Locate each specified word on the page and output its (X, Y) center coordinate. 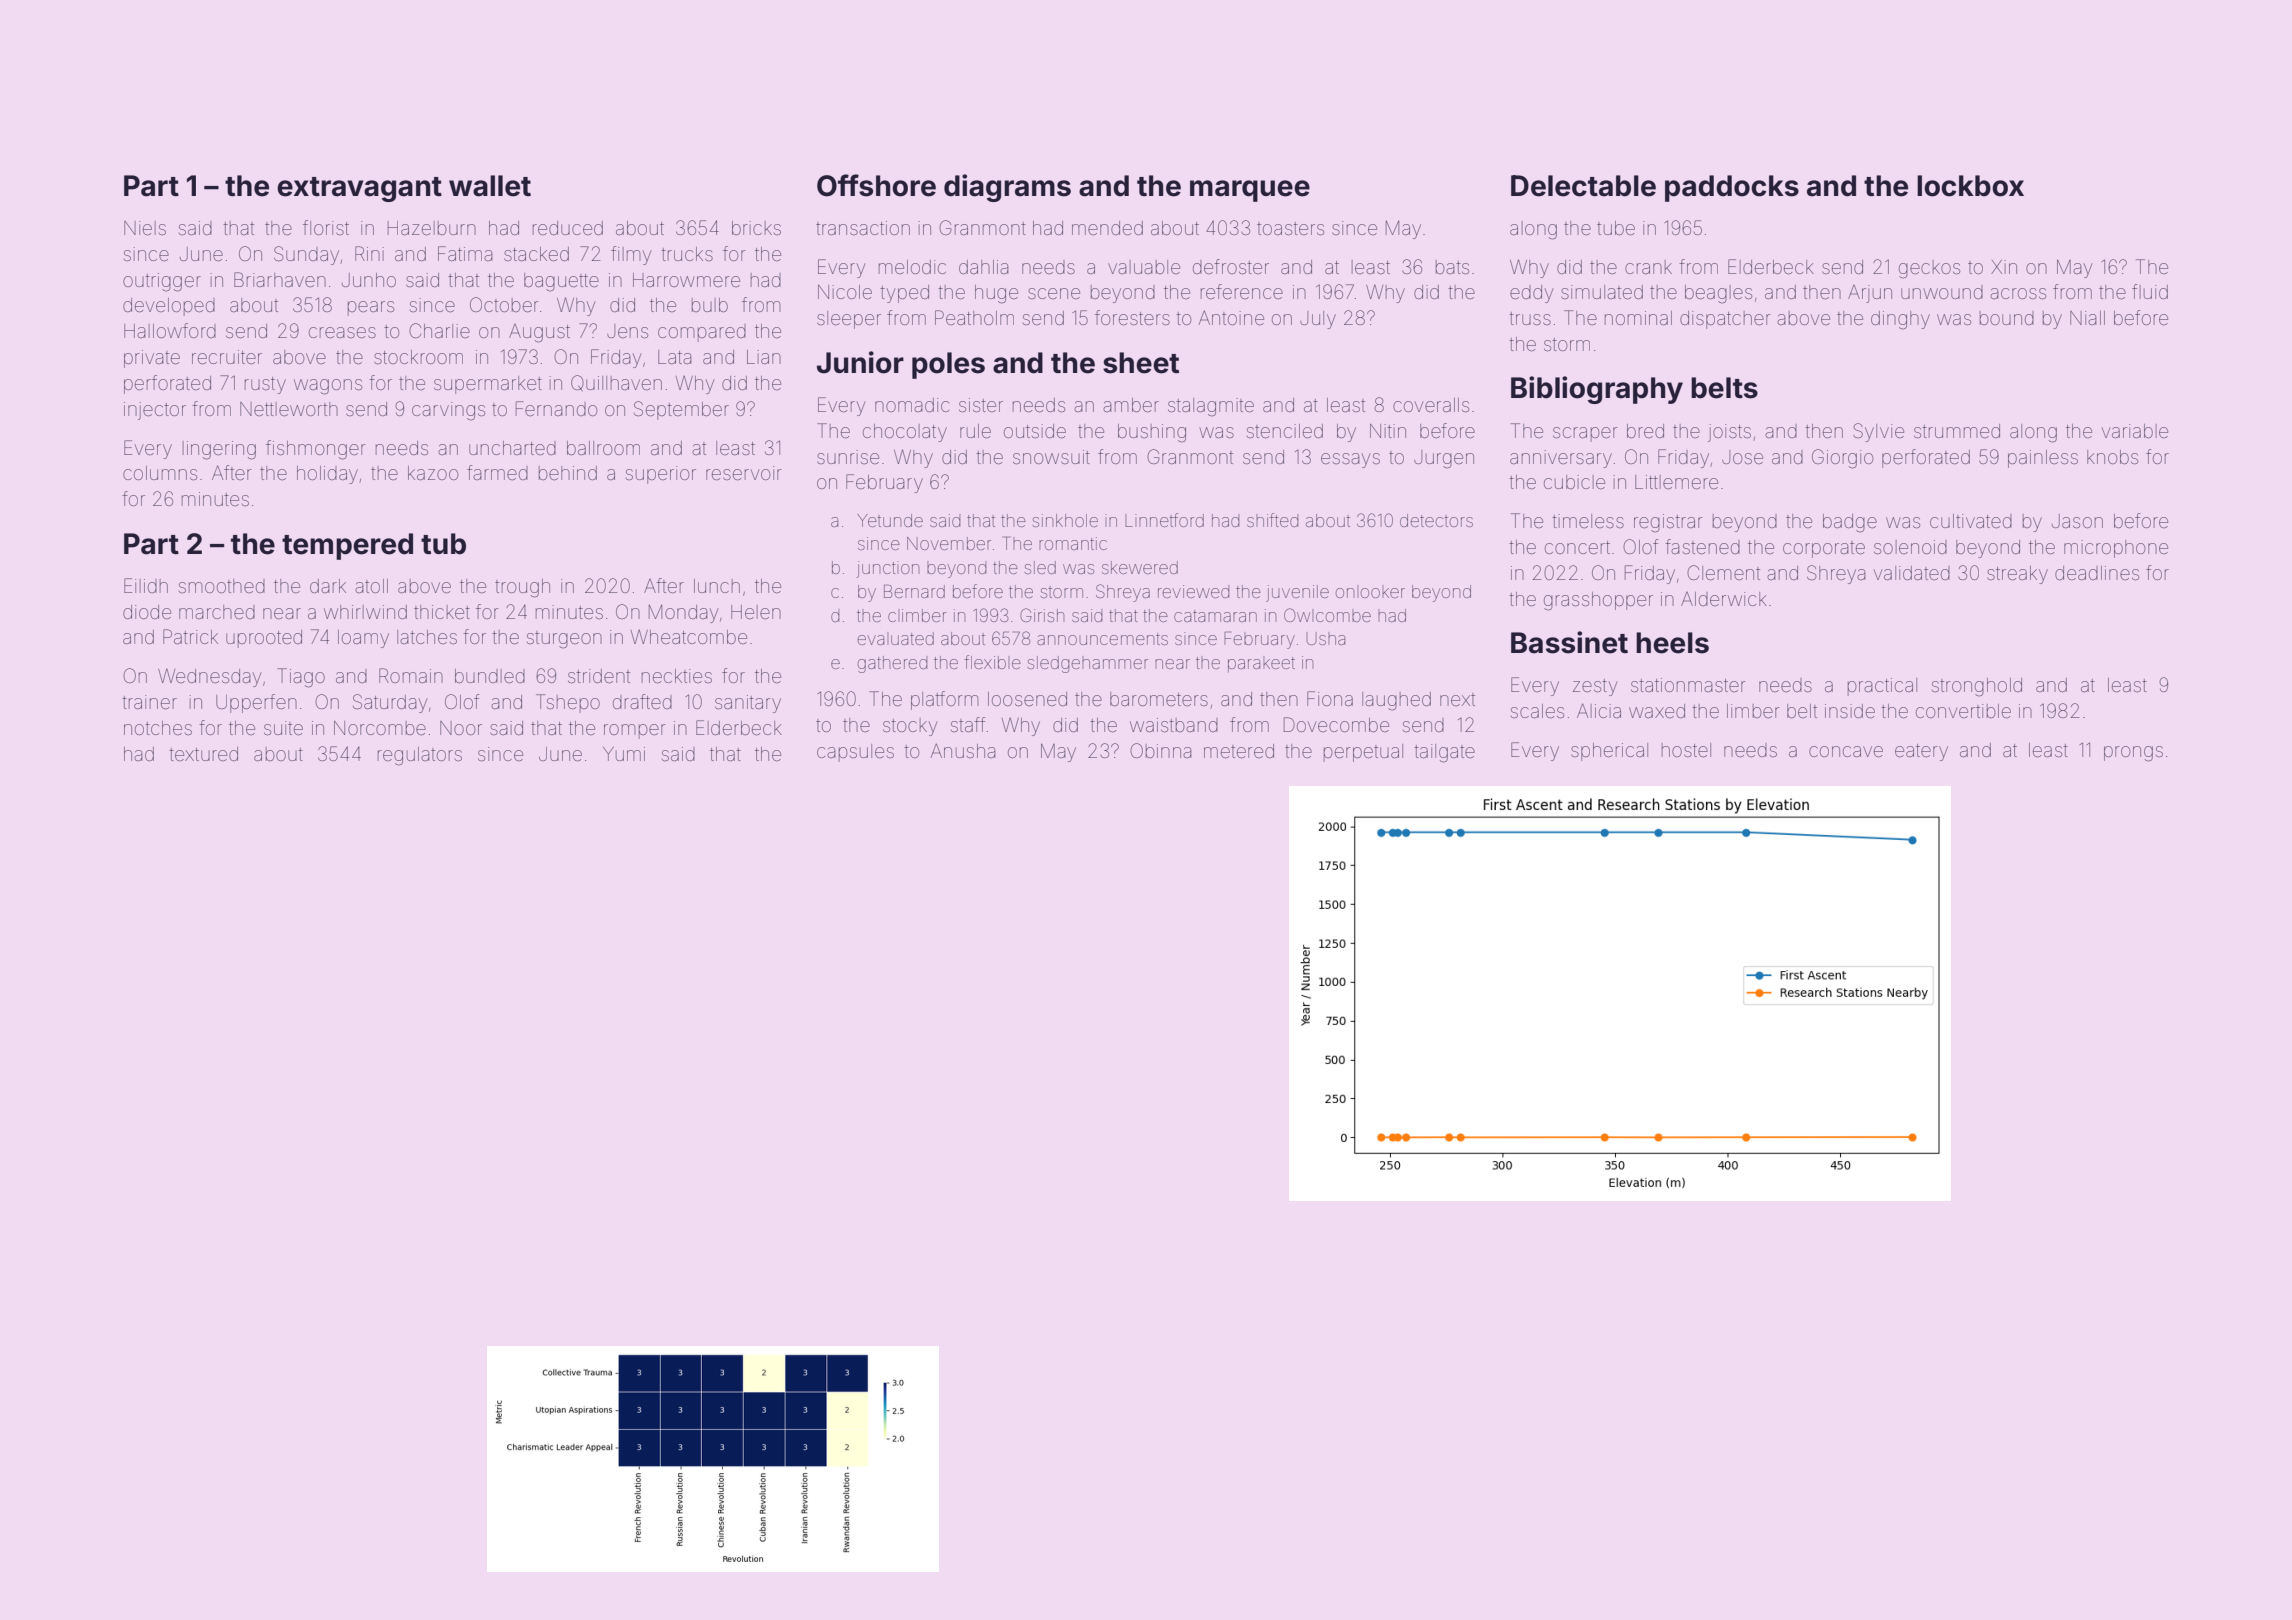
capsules (855, 753)
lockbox (1970, 186)
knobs (2112, 457)
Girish (1042, 615)
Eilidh (146, 585)
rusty (265, 385)
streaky (2017, 575)
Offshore (876, 185)
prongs (2133, 754)
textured (203, 754)
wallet (490, 186)
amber (1131, 405)
